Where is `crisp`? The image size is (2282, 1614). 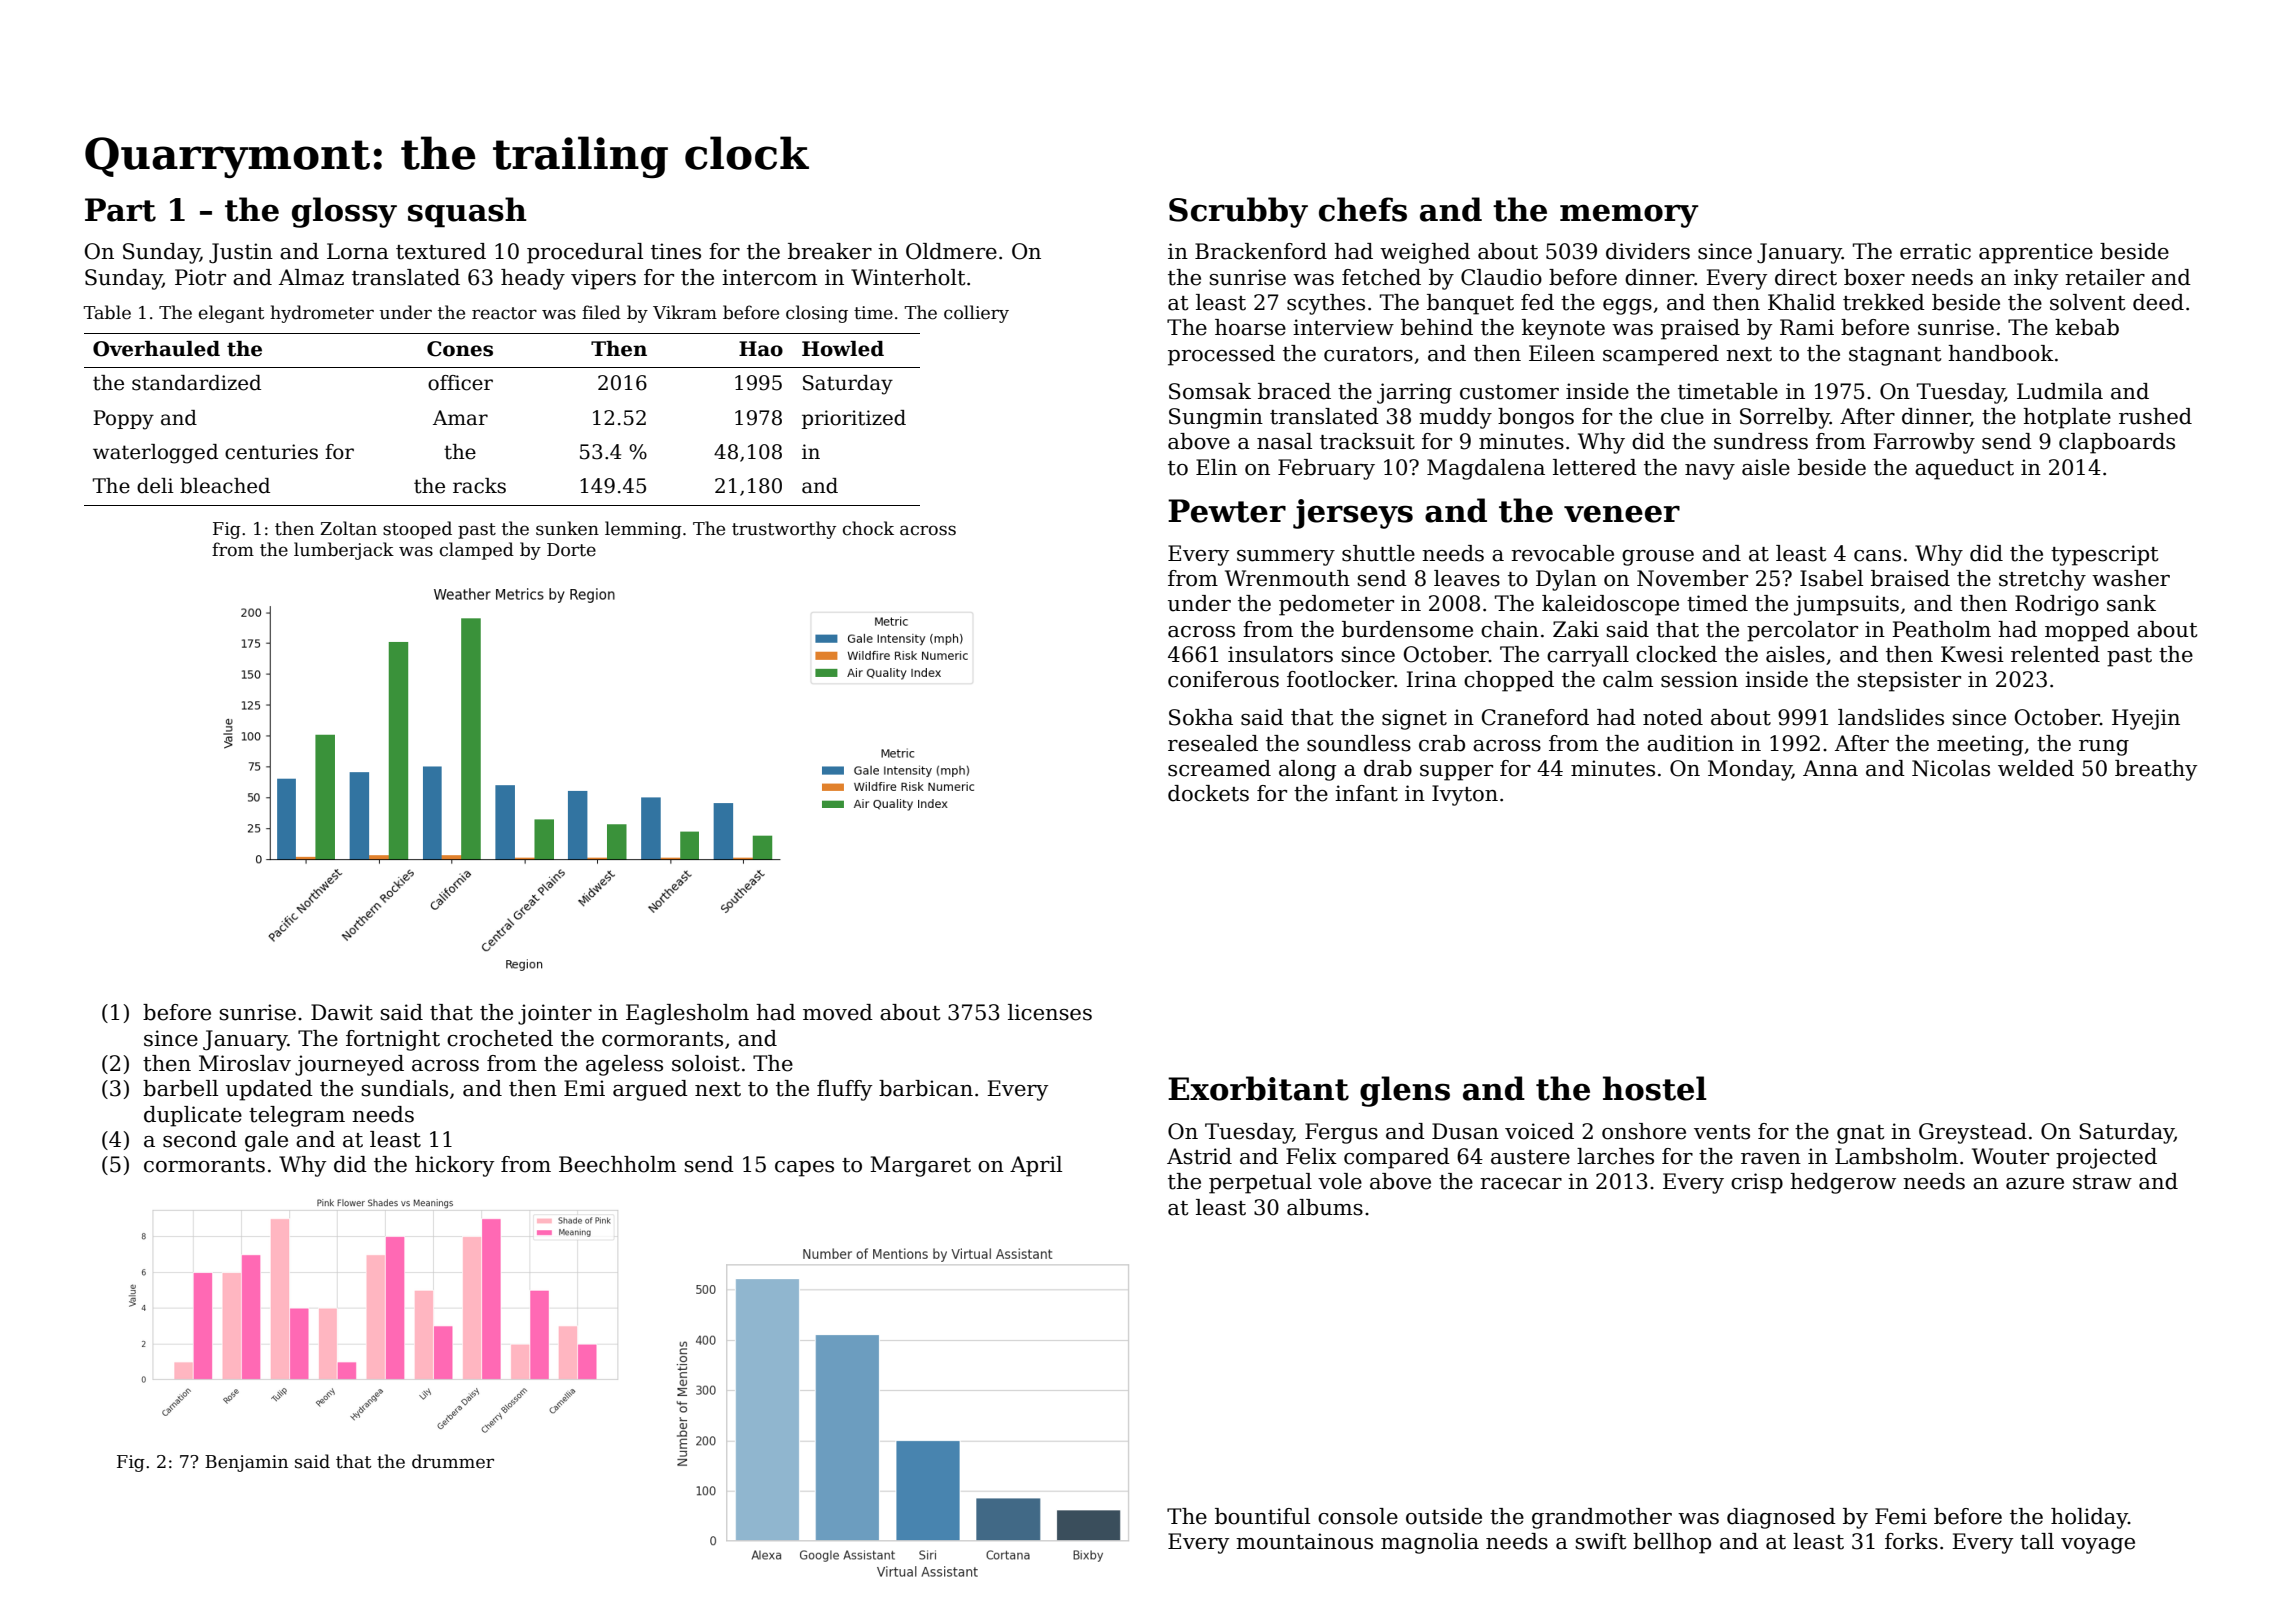
crisp is located at coordinates (1757, 1183).
